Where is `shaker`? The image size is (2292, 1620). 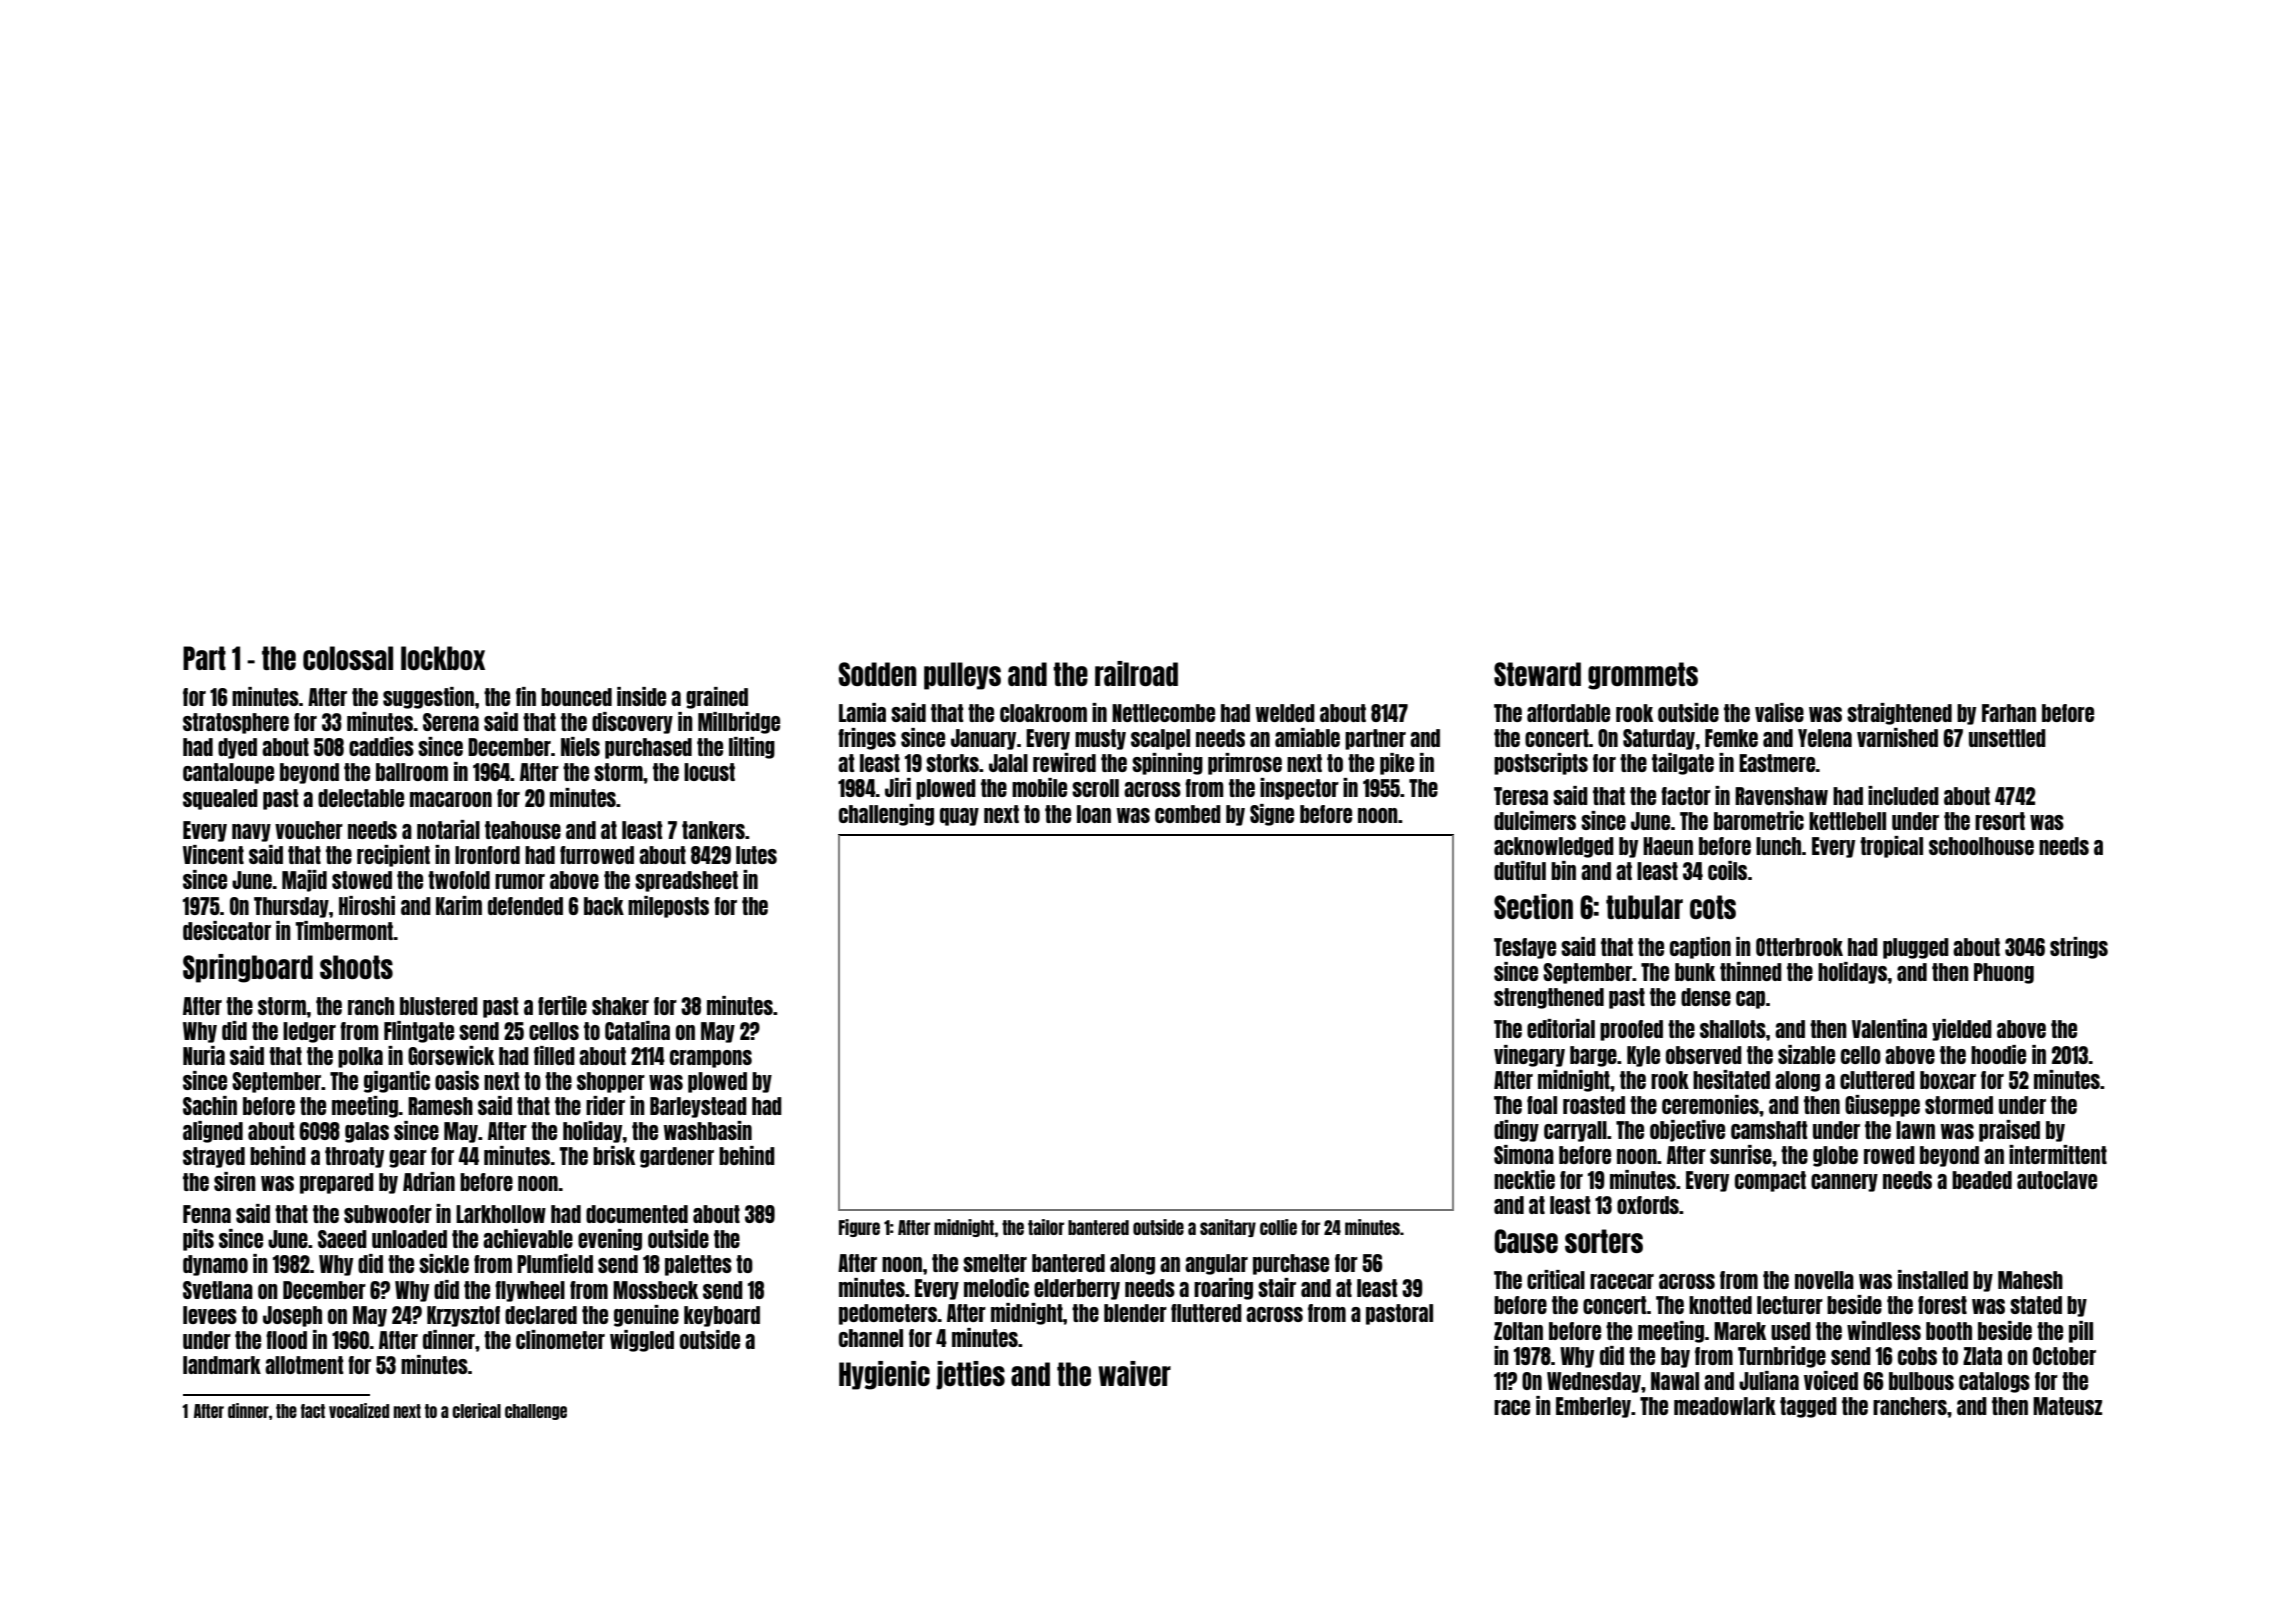
shaker is located at coordinates (620, 1006).
